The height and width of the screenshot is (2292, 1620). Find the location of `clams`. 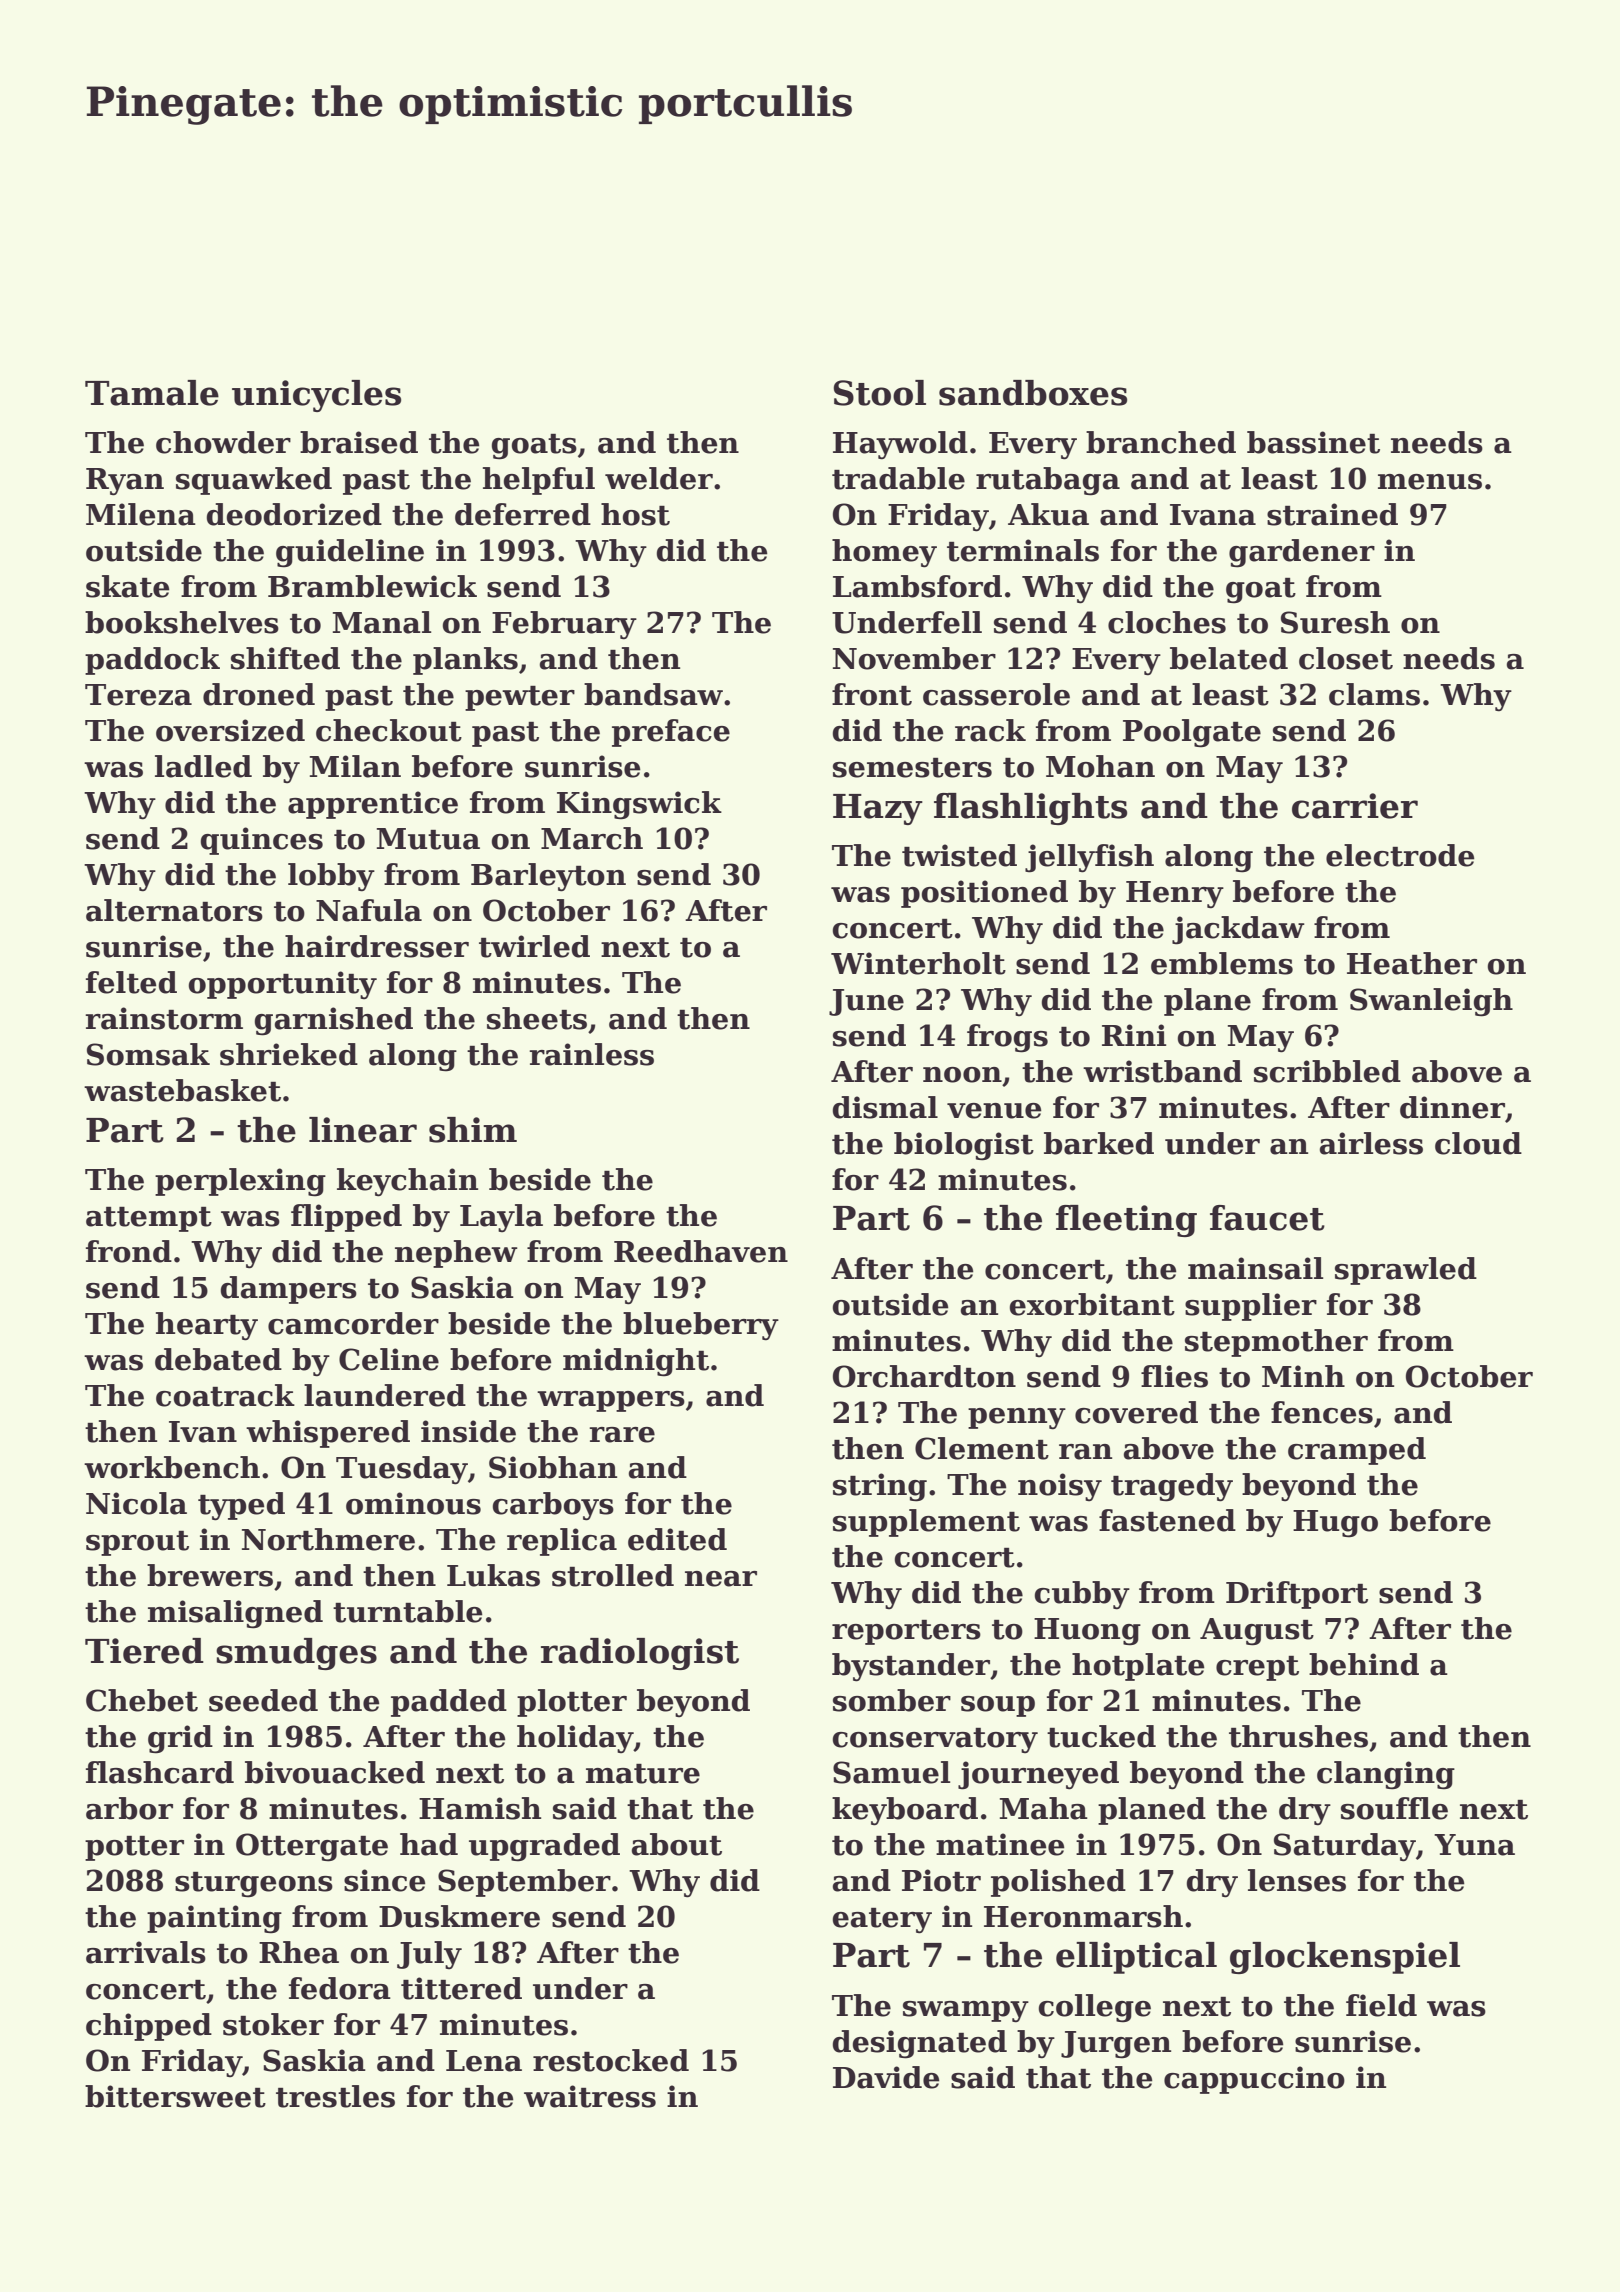

clams is located at coordinates (1374, 694).
